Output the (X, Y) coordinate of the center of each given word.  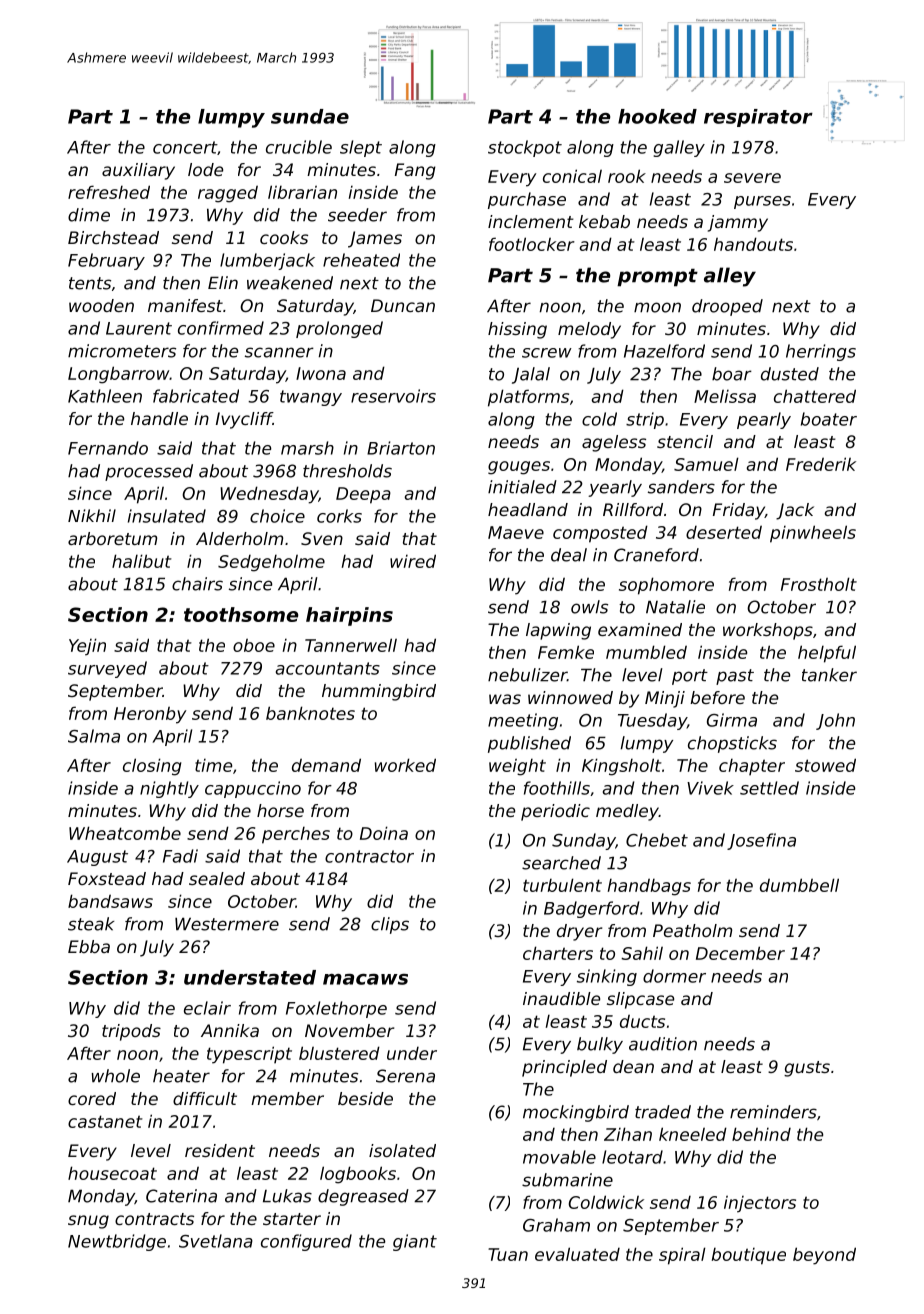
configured (306, 1242)
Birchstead (113, 237)
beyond (824, 1256)
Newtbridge (117, 1242)
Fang (415, 171)
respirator (758, 118)
